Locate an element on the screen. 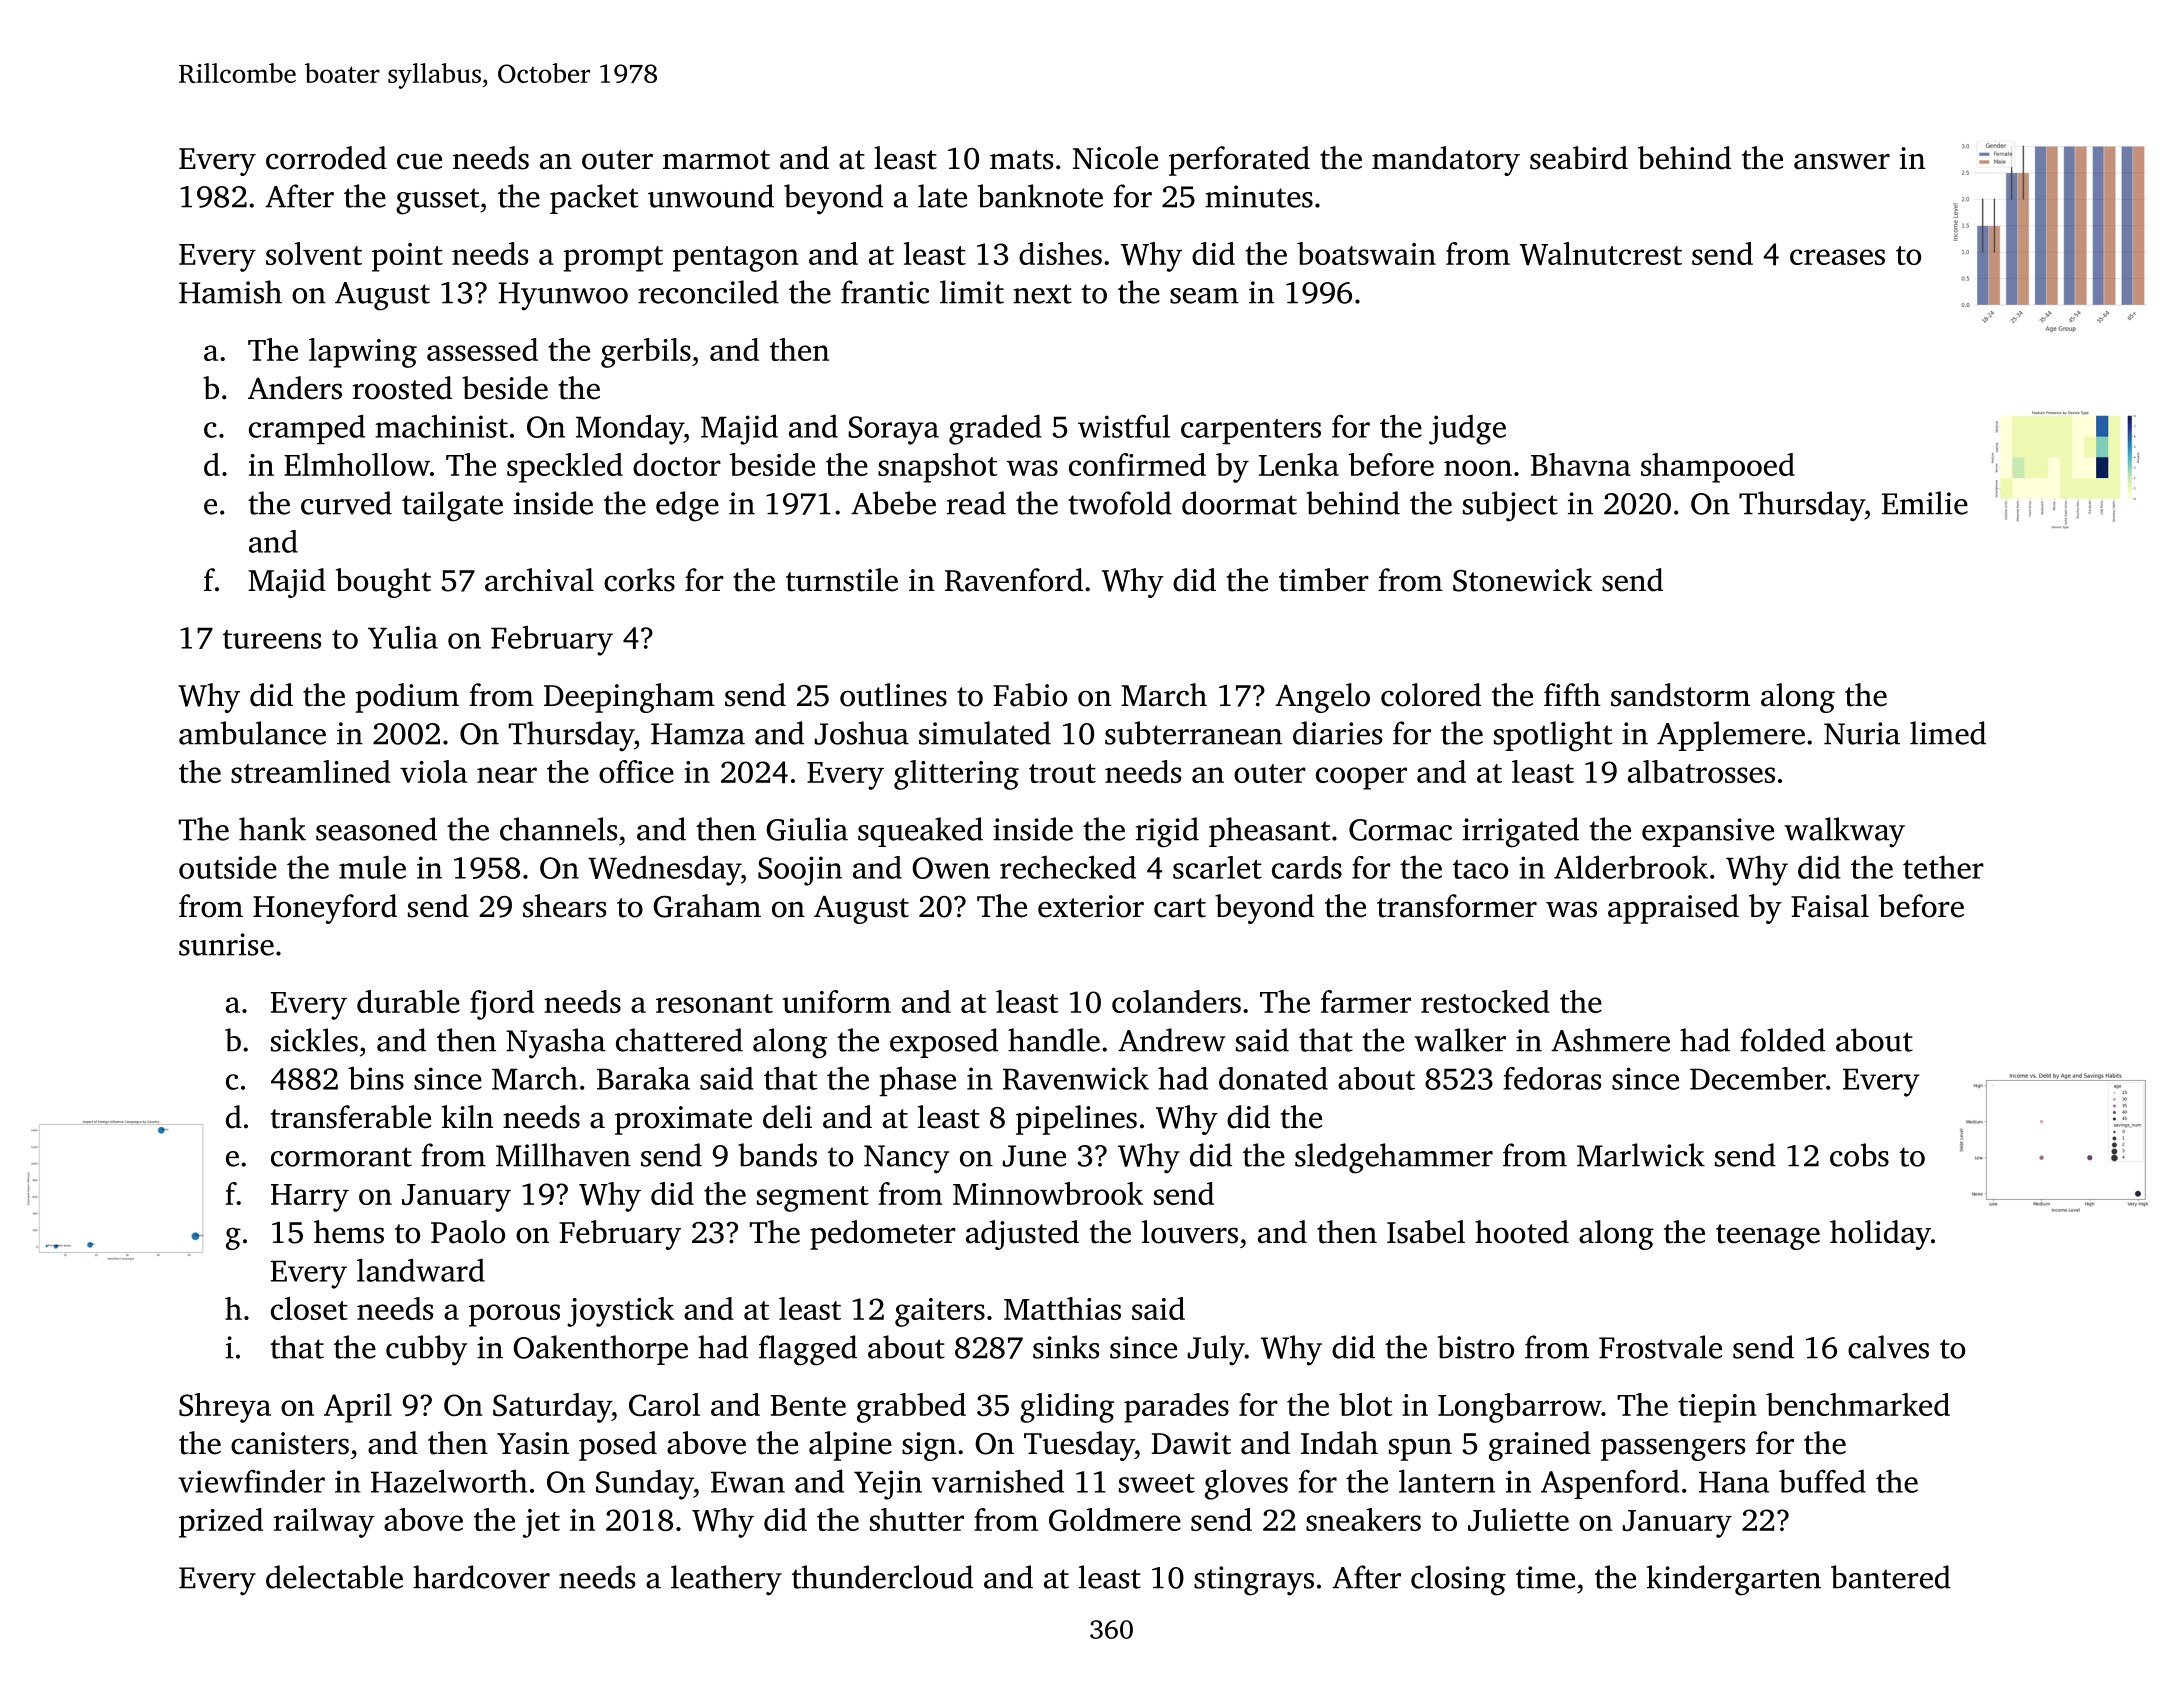  joystick is located at coordinates (620, 1312).
